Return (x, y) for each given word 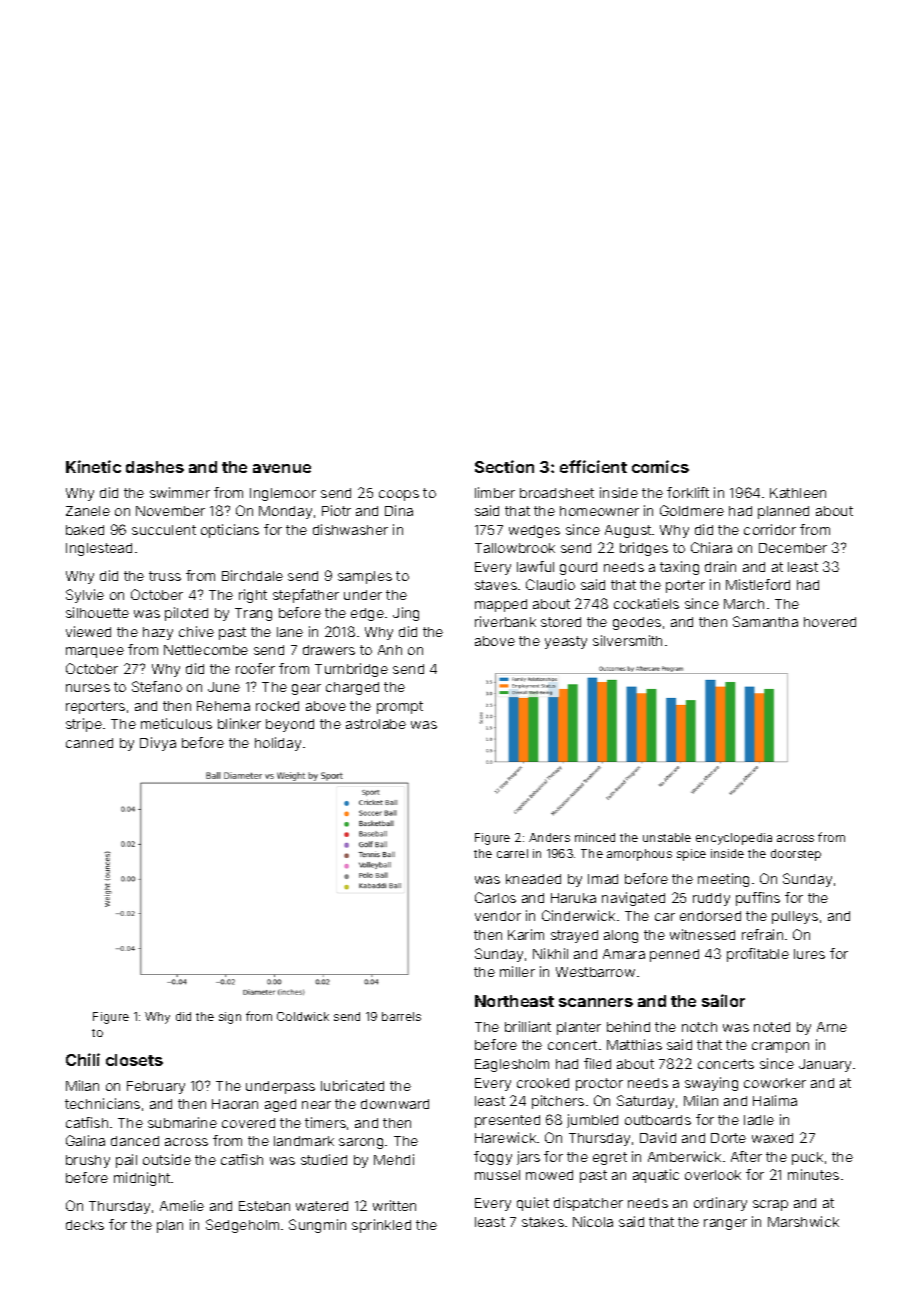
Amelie (182, 1205)
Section (504, 466)
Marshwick (803, 1221)
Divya (158, 744)
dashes (155, 467)
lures (809, 954)
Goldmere (692, 510)
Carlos (495, 897)
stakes (543, 1222)
